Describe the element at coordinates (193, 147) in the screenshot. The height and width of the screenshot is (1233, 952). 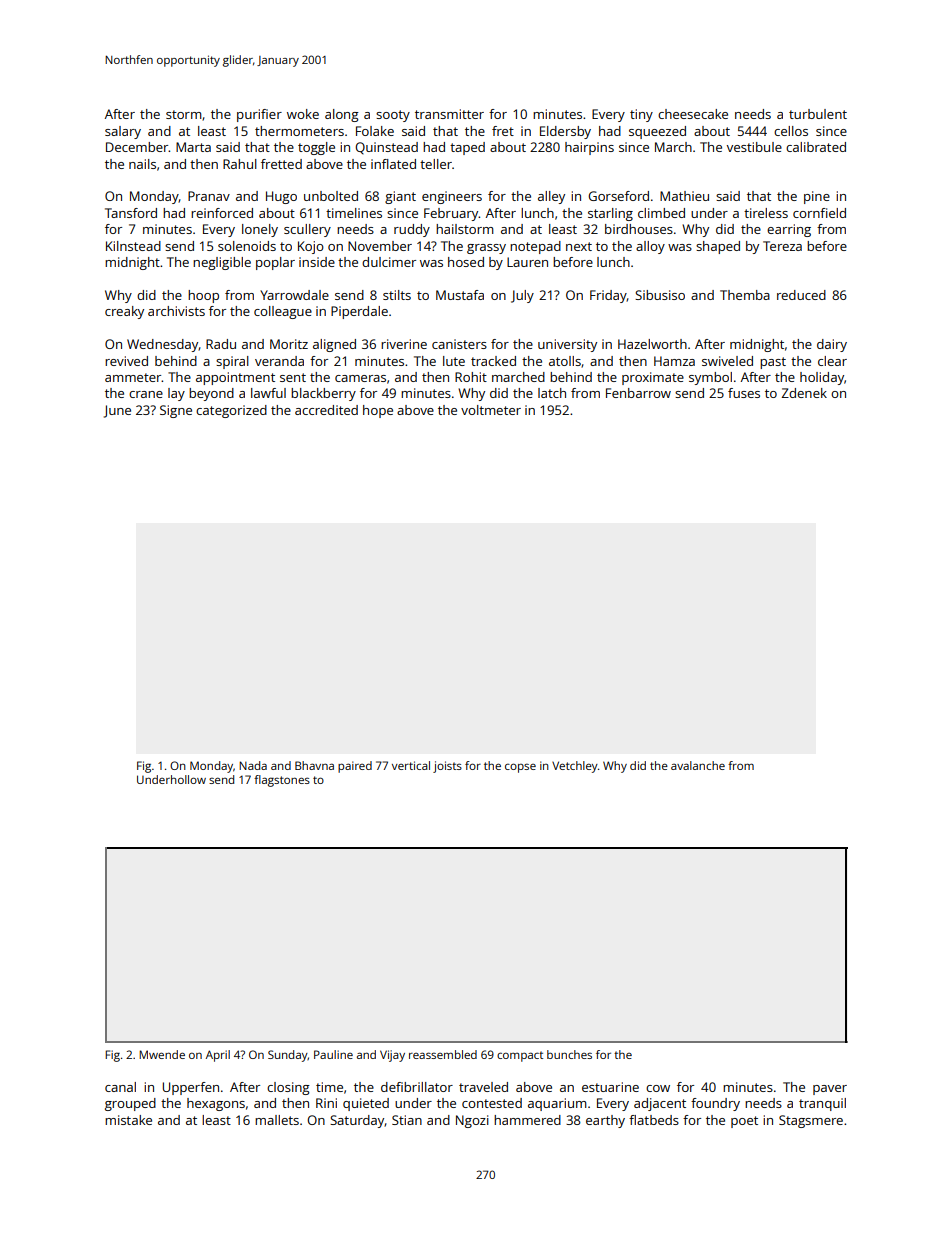
I see `Marta` at that location.
